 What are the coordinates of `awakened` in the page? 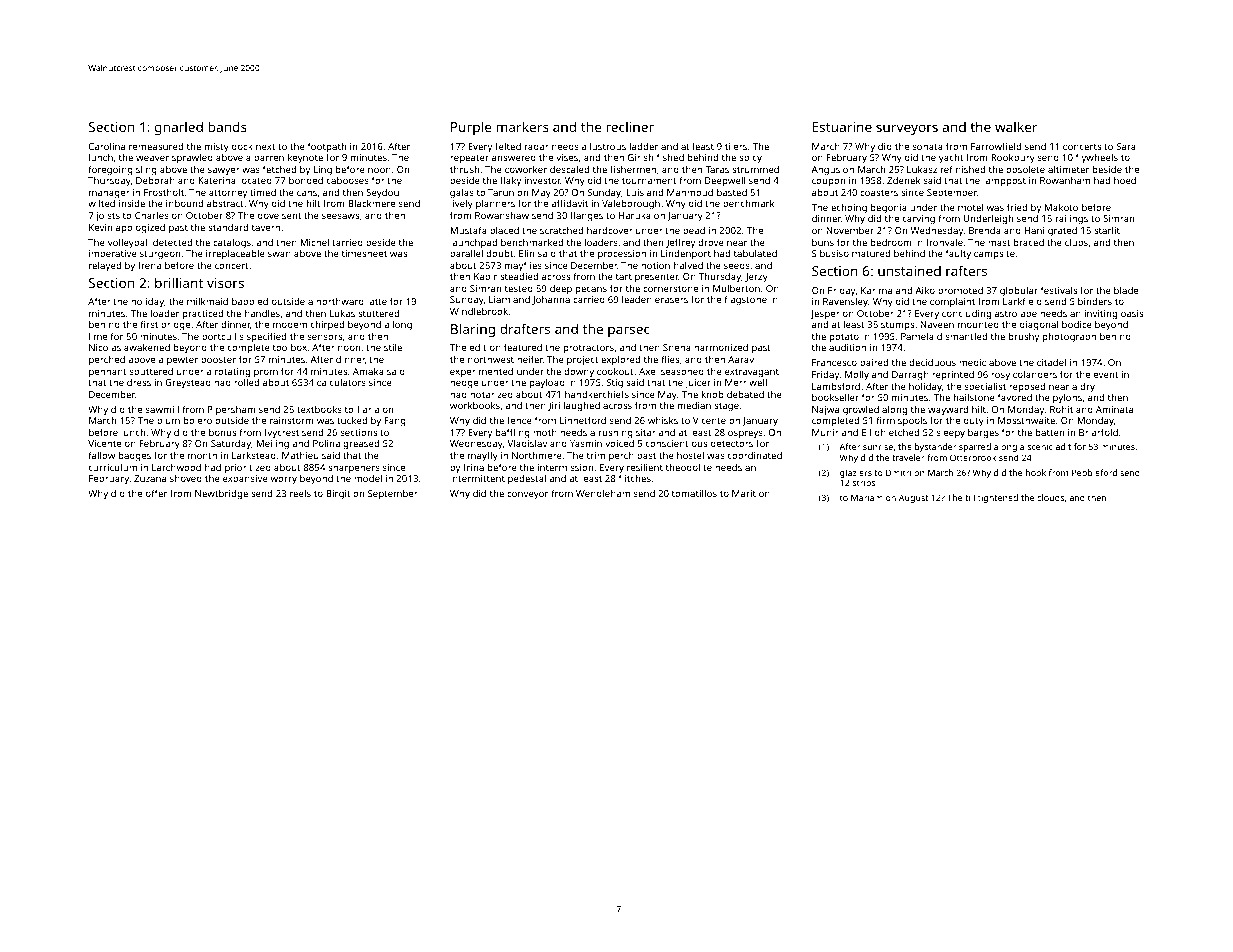 It's located at (147, 347).
